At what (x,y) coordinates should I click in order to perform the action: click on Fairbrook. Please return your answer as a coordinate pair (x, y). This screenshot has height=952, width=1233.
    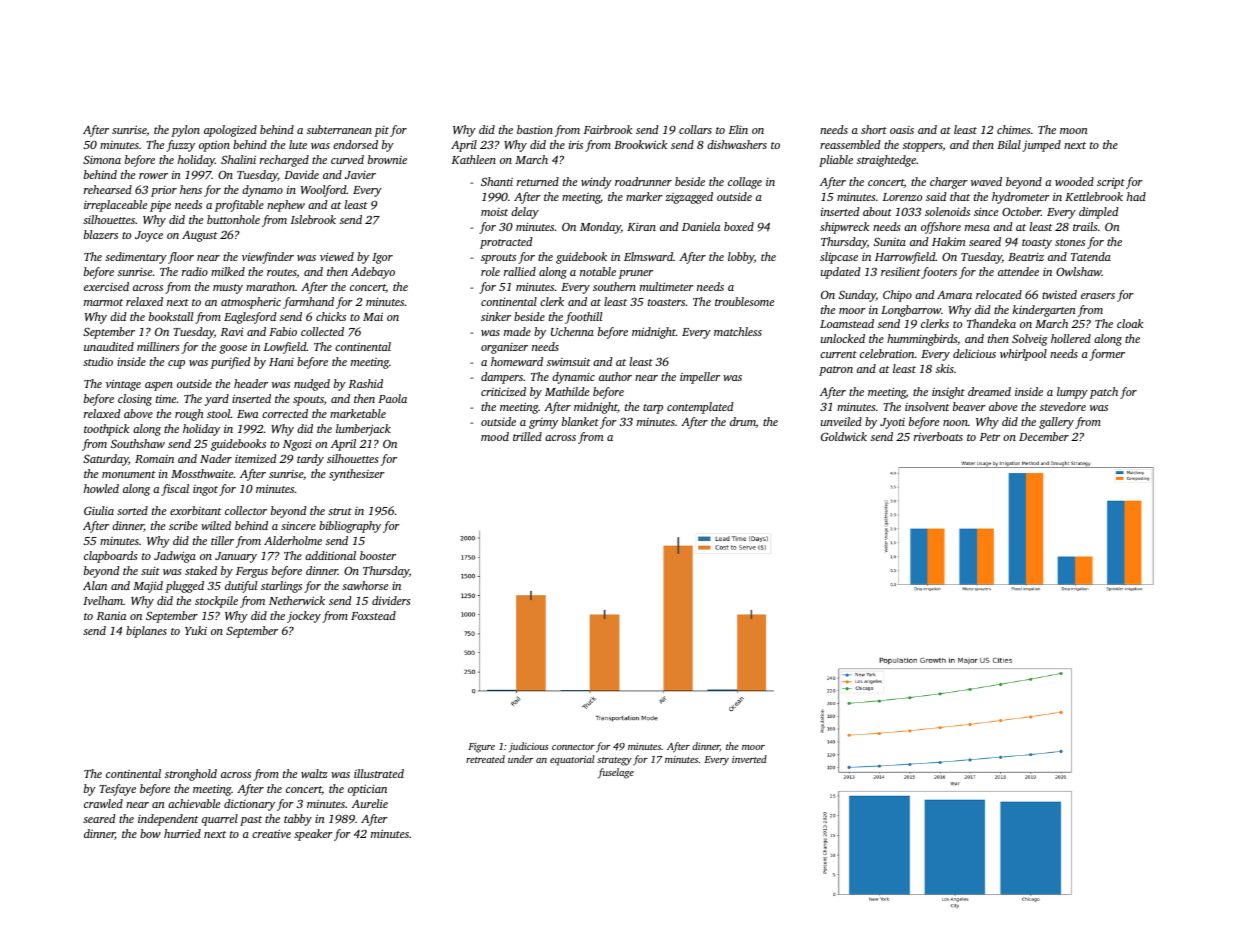
    Looking at the image, I should click on (608, 129).
